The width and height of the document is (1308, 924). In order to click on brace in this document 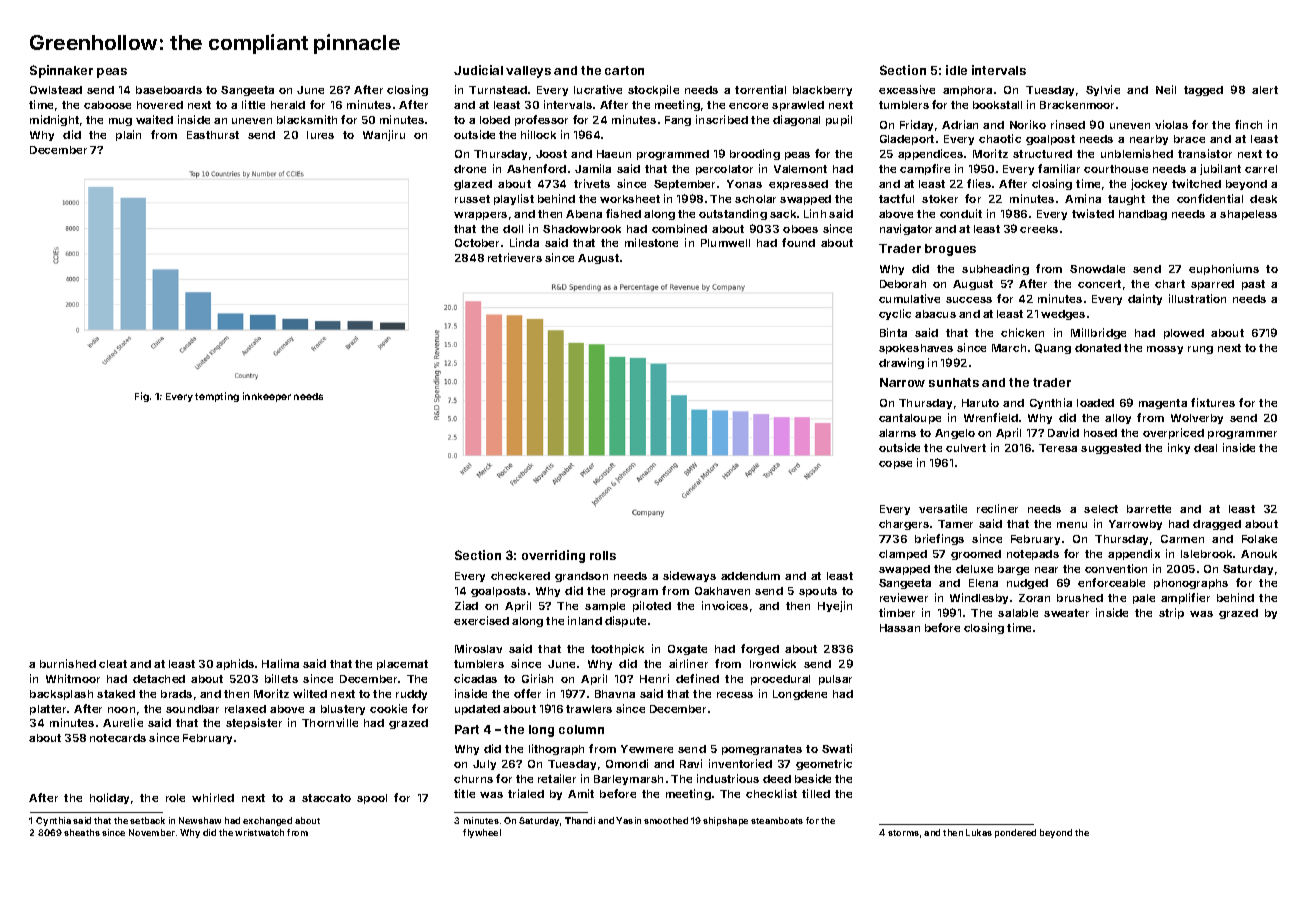, I will do `click(1189, 139)`.
